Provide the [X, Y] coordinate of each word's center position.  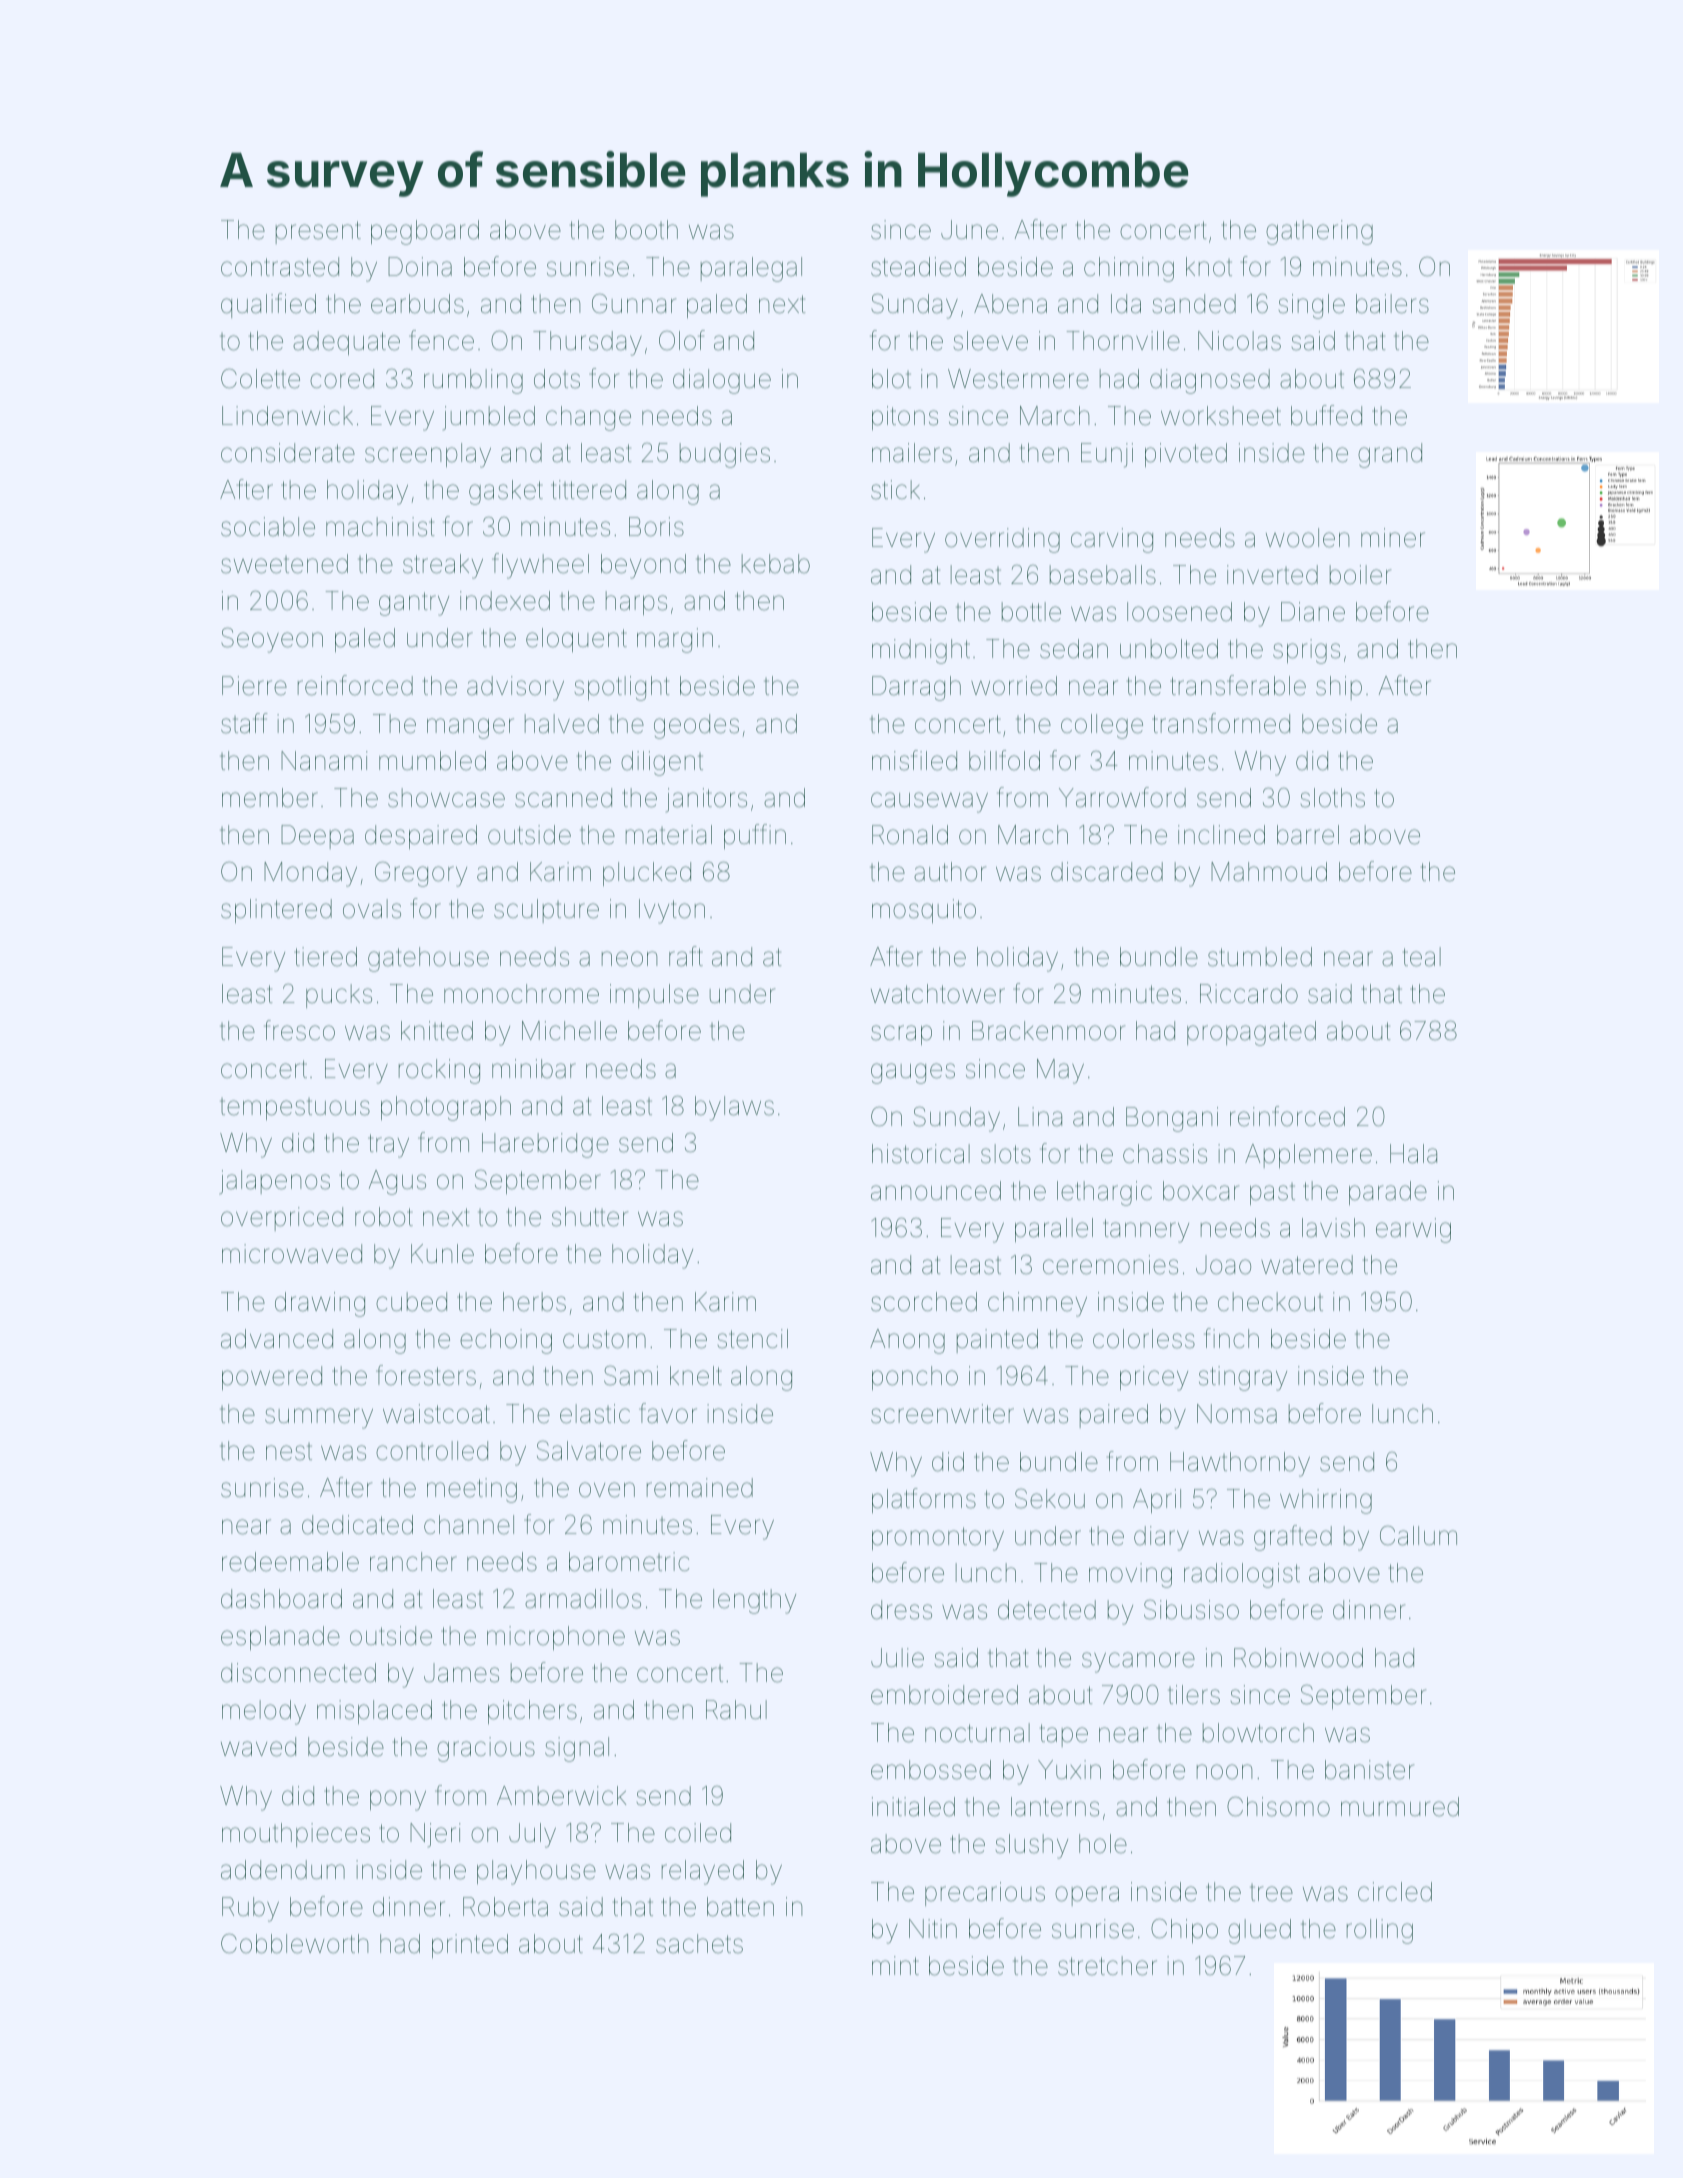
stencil [752, 1339]
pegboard [425, 232]
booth [646, 230]
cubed [411, 1302]
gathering [1319, 232]
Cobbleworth [294, 1943]
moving [1130, 1575]
